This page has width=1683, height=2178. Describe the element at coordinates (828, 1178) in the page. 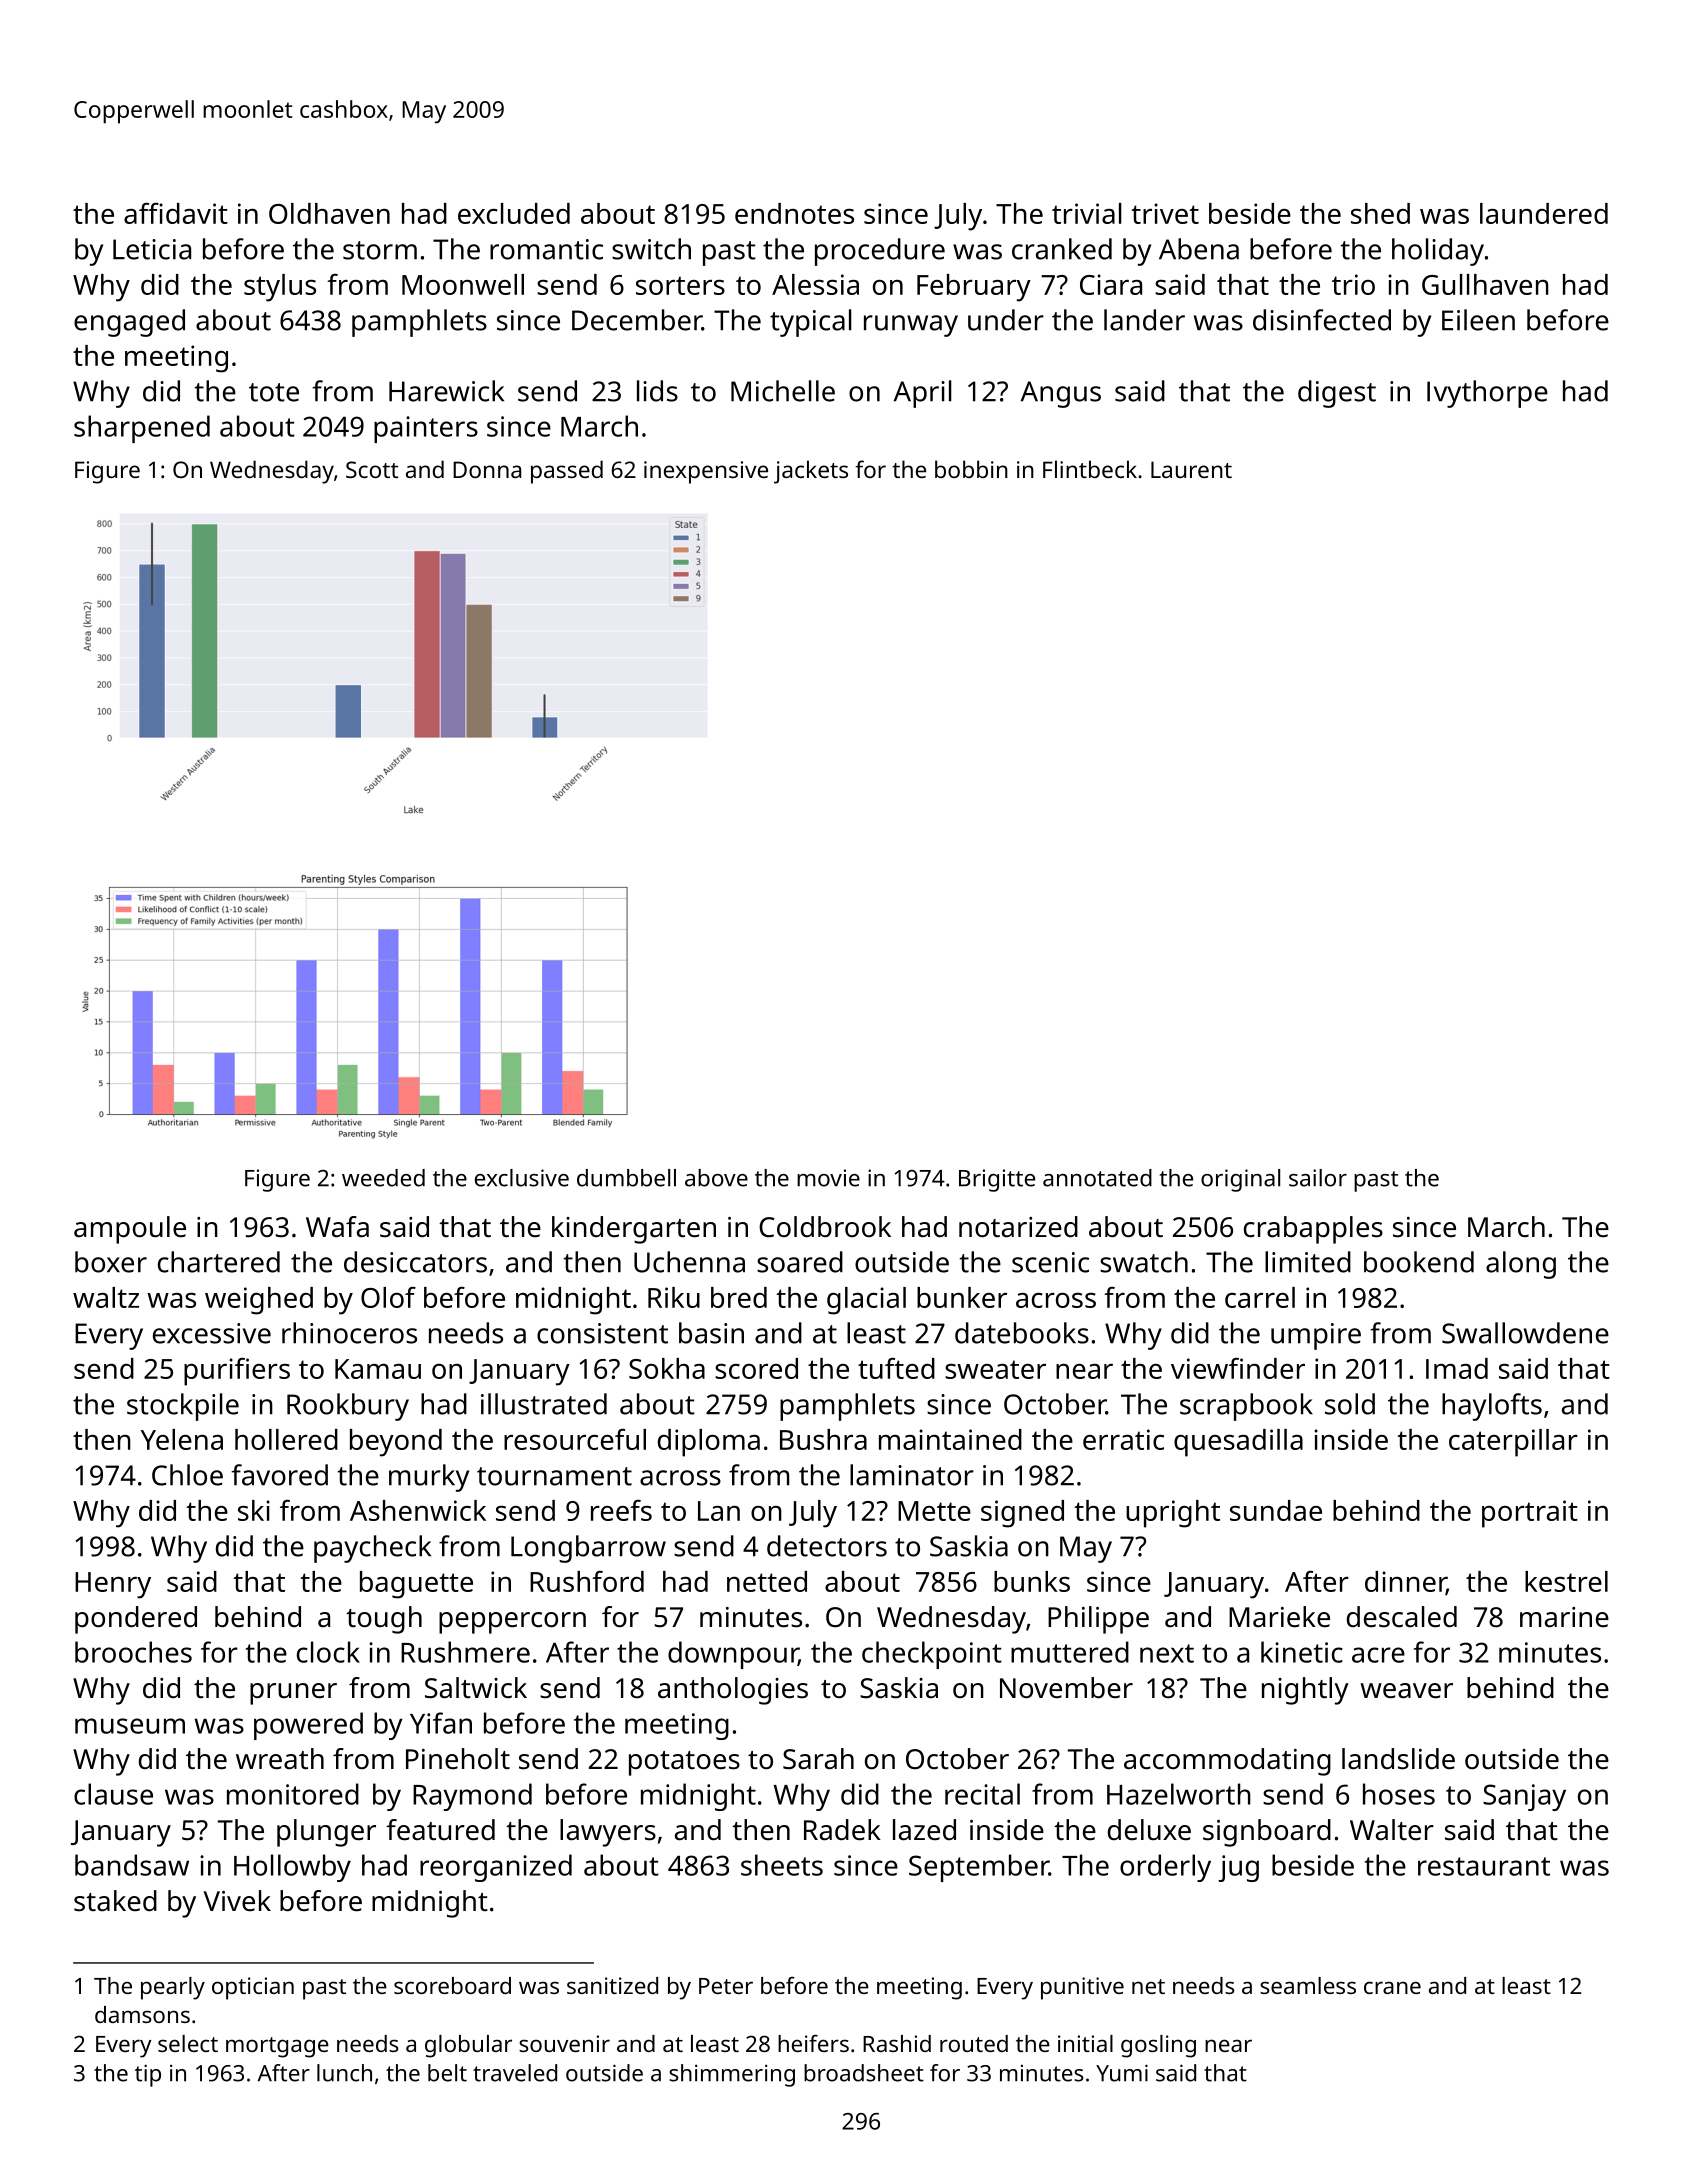

I see `movie` at that location.
